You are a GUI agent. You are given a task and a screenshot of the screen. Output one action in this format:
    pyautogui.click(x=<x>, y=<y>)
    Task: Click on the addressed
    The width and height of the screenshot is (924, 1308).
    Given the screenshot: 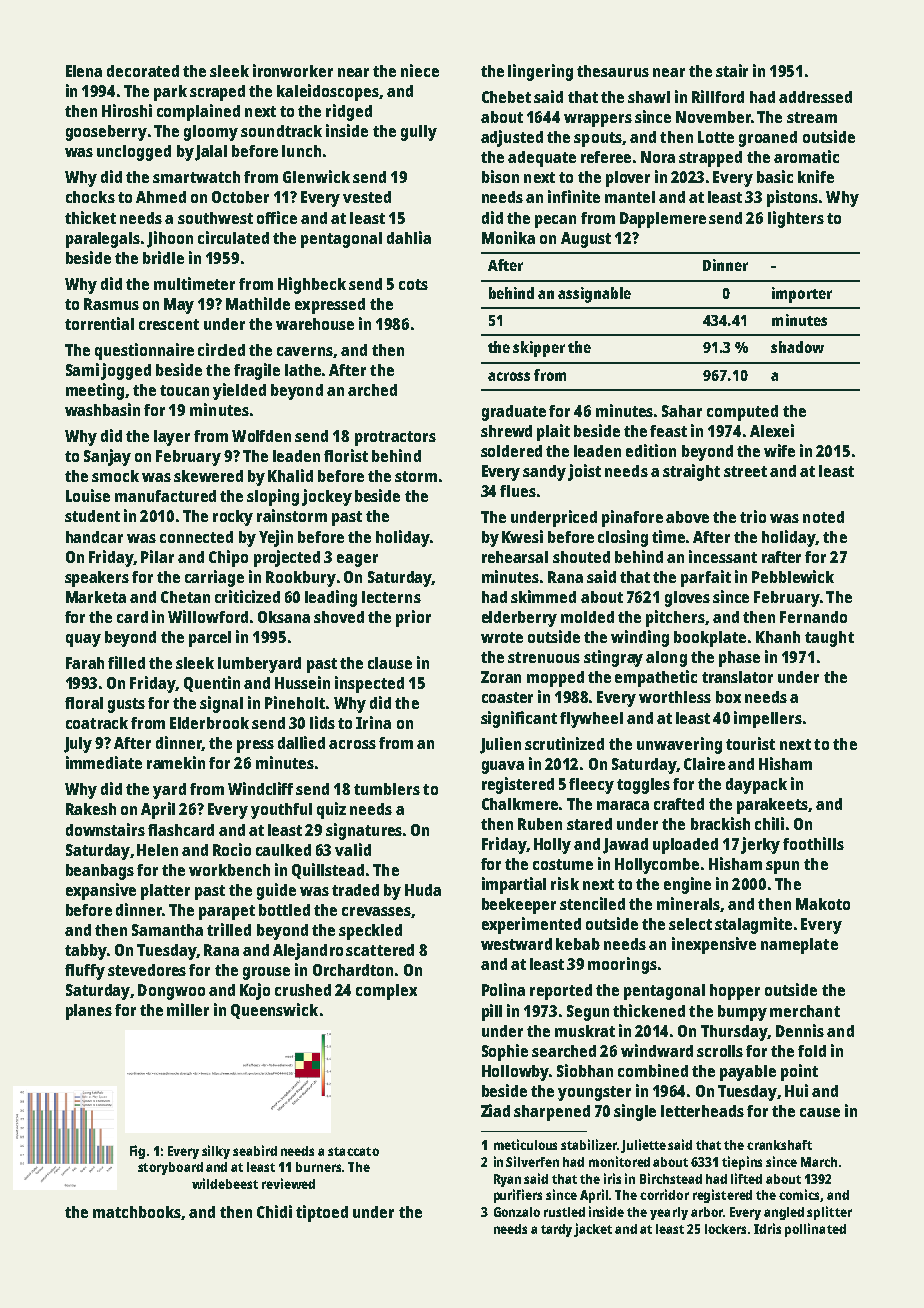 What is the action you would take?
    pyautogui.click(x=815, y=97)
